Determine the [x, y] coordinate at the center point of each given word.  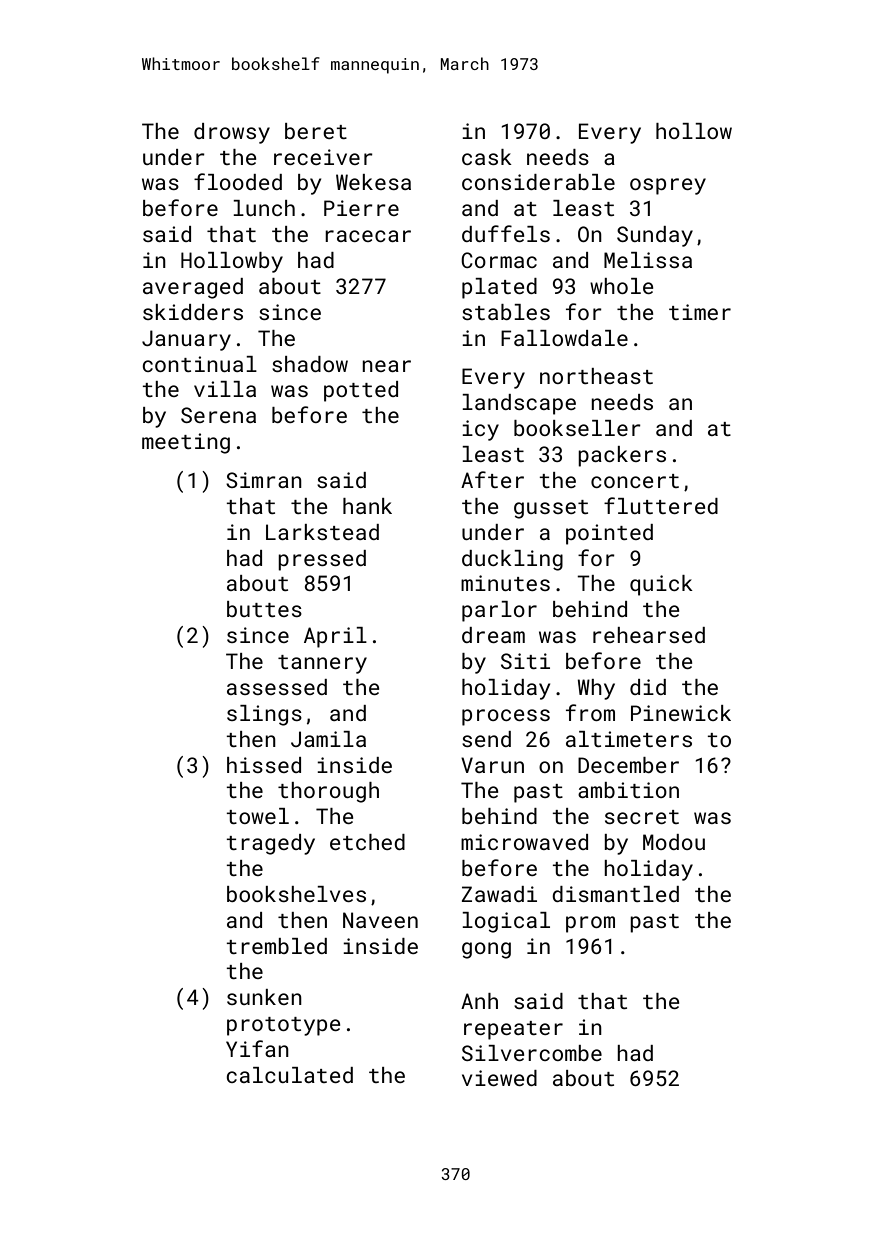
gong [486, 950]
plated [499, 288]
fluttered [661, 505]
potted [361, 391]
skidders [193, 312]
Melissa [648, 260]
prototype [283, 1026]
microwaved [524, 842]
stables [506, 312]
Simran [264, 480]
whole [621, 286]
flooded [238, 181]
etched [367, 842]
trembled [276, 946]
